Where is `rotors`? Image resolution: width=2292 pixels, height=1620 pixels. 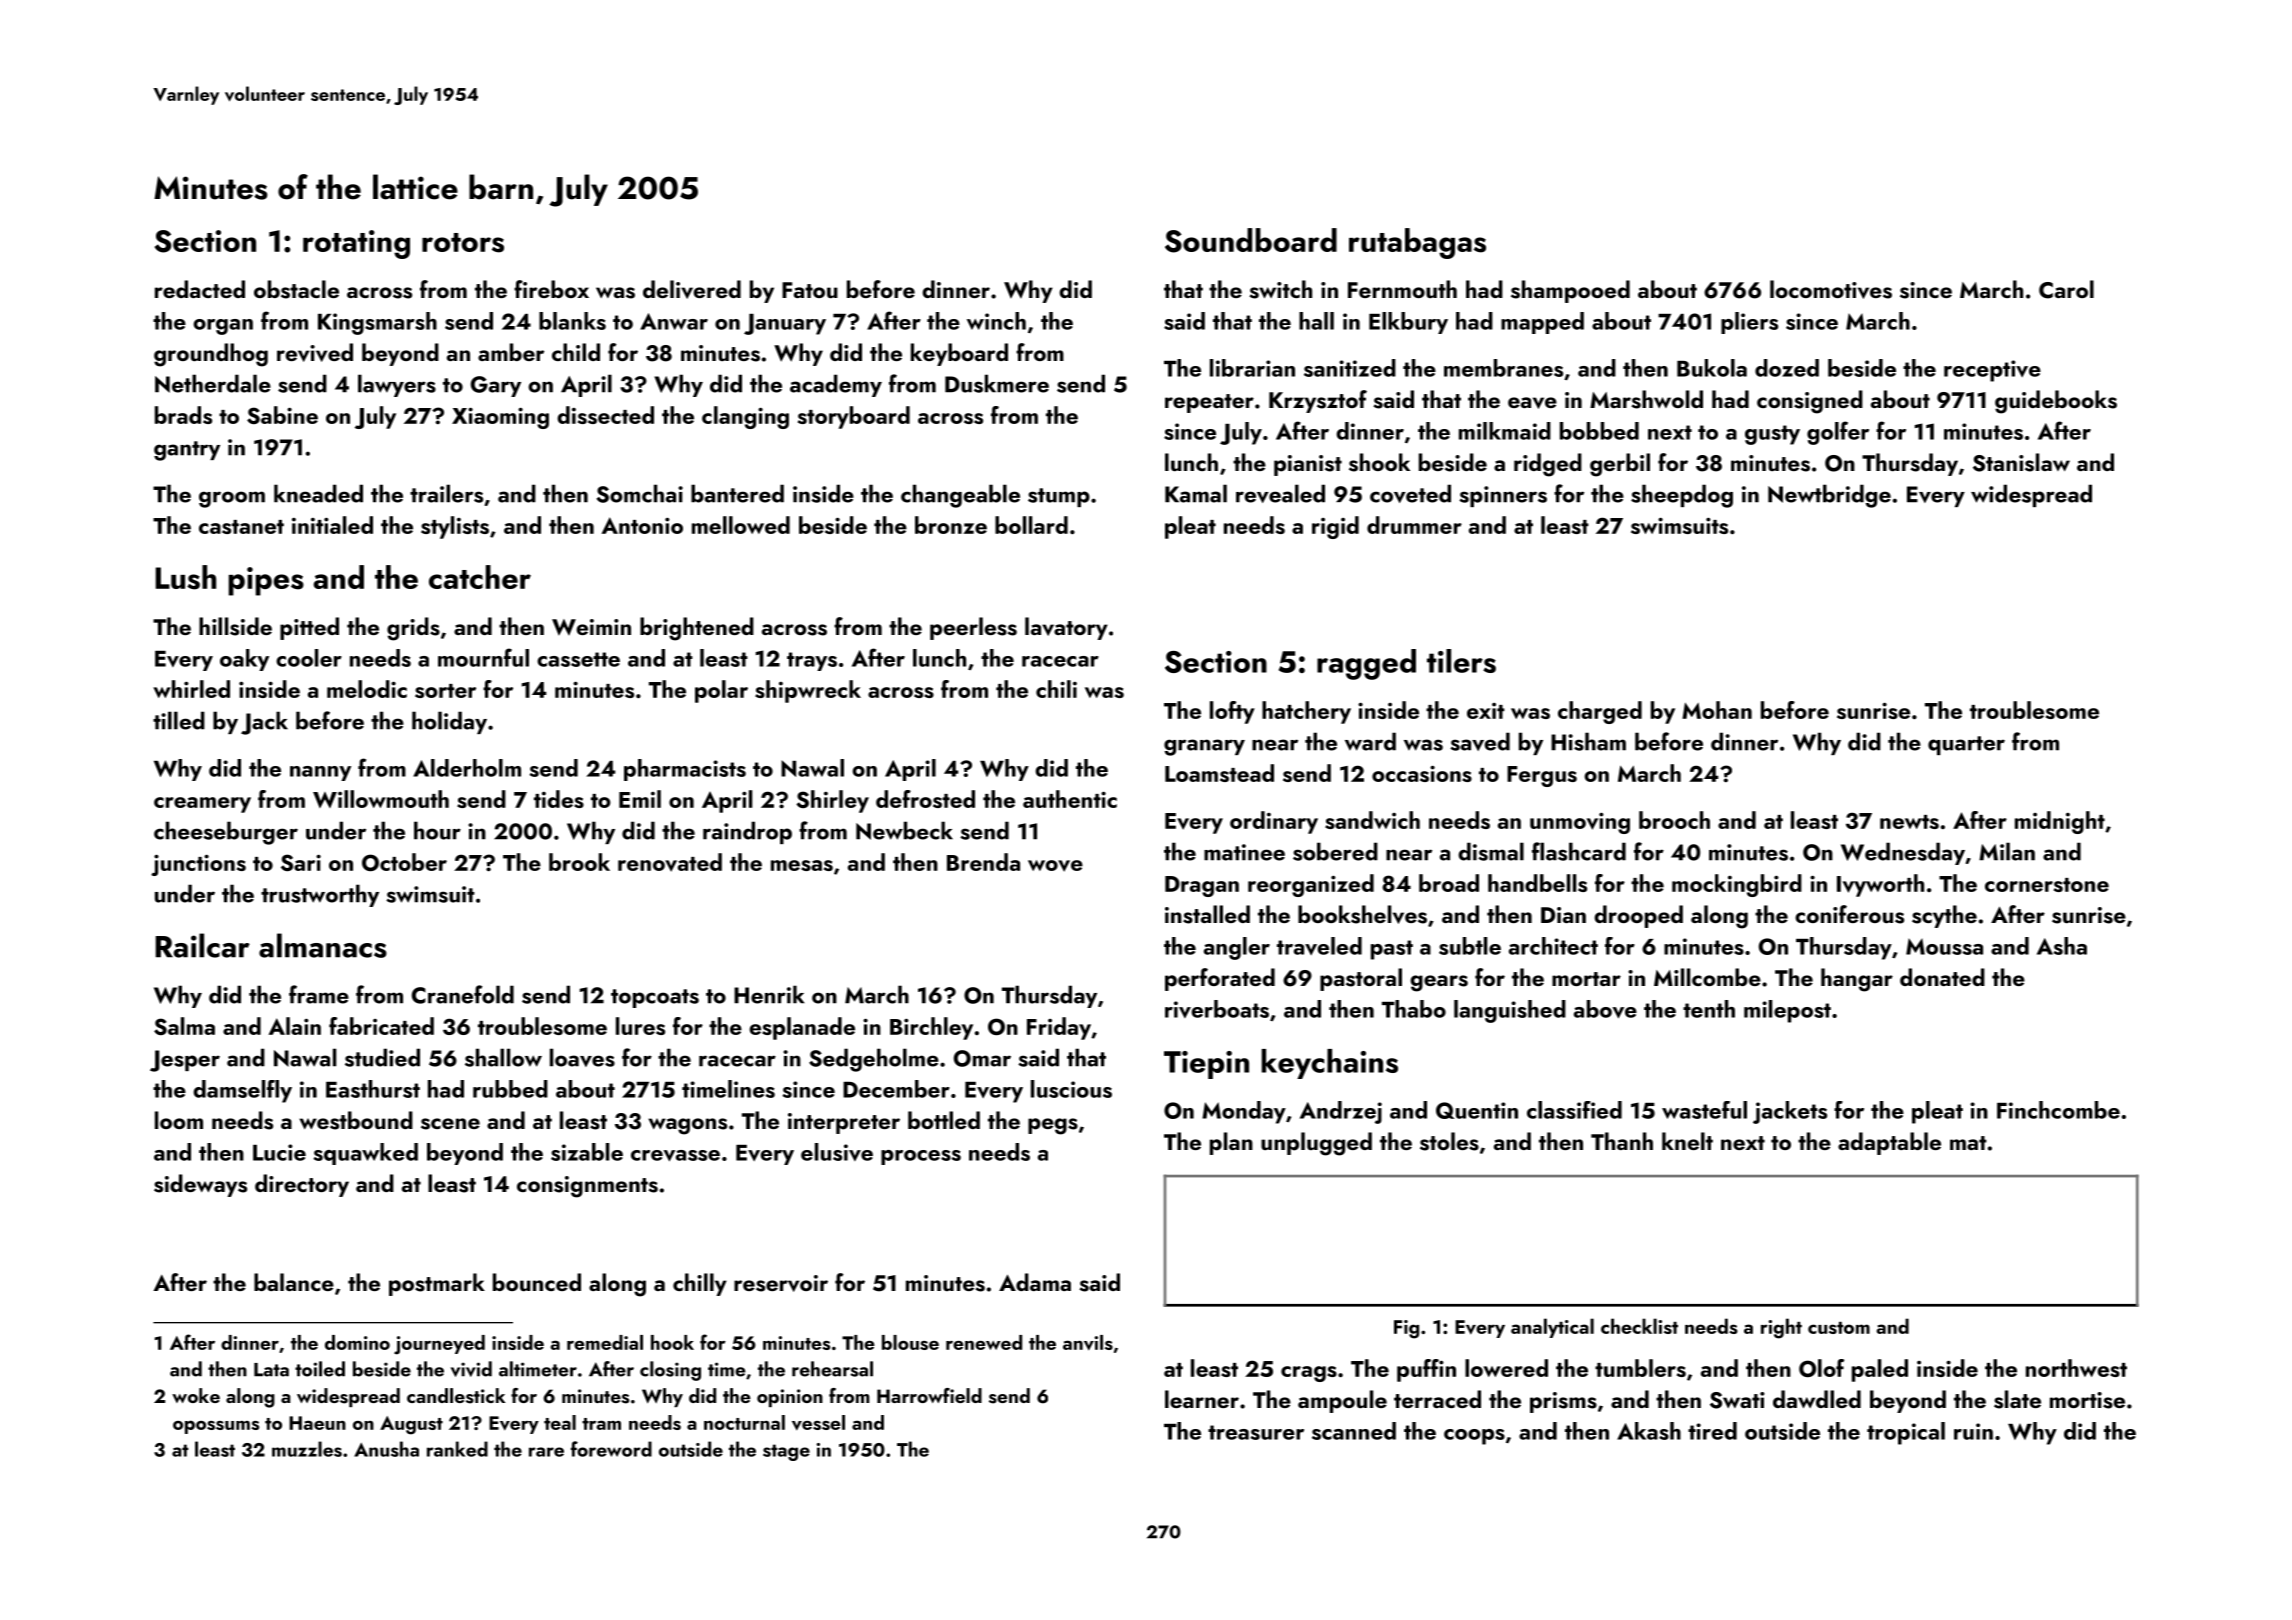
rotors is located at coordinates (463, 243).
